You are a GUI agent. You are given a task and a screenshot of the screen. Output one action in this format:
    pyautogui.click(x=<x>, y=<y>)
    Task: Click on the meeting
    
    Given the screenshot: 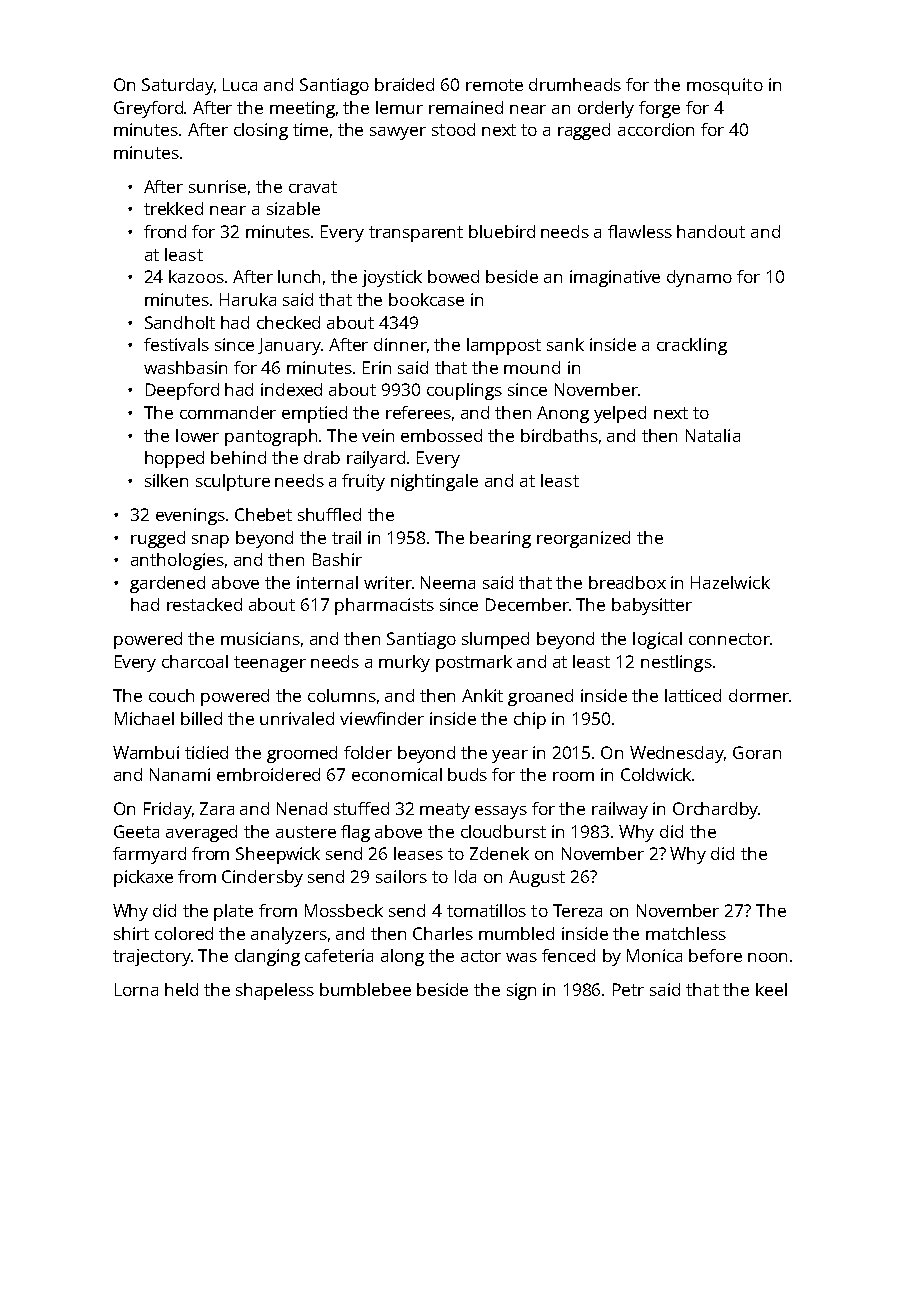 What is the action you would take?
    pyautogui.click(x=302, y=109)
